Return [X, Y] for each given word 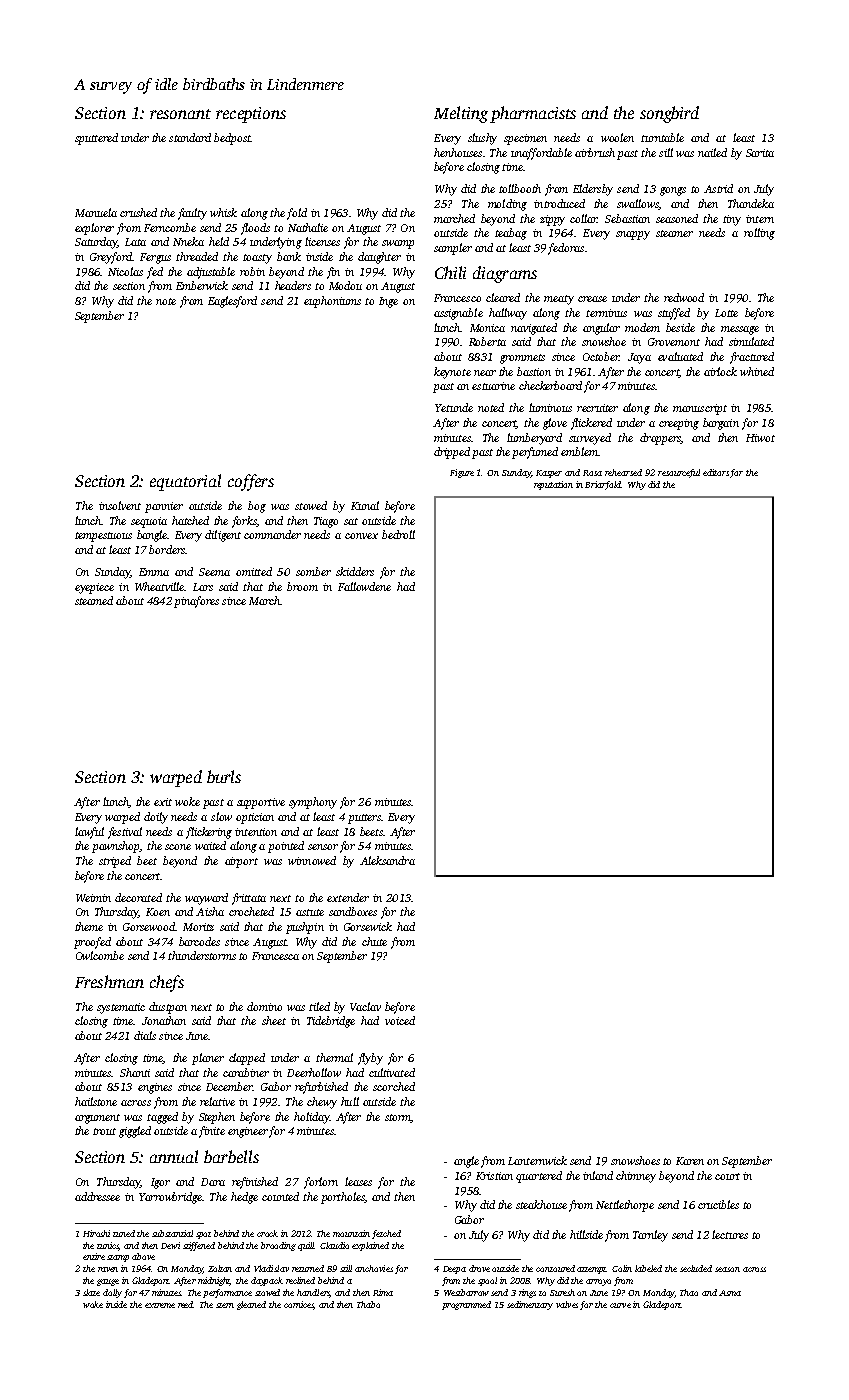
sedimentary [530, 1305]
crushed [138, 212]
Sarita [760, 153]
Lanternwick [537, 1160]
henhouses [458, 152]
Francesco [457, 298]
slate [91, 1292]
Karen [690, 1161]
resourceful [679, 473]
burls [224, 776]
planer [208, 1059]
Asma [730, 1293]
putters [364, 819]
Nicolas [125, 271]
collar [583, 218]
